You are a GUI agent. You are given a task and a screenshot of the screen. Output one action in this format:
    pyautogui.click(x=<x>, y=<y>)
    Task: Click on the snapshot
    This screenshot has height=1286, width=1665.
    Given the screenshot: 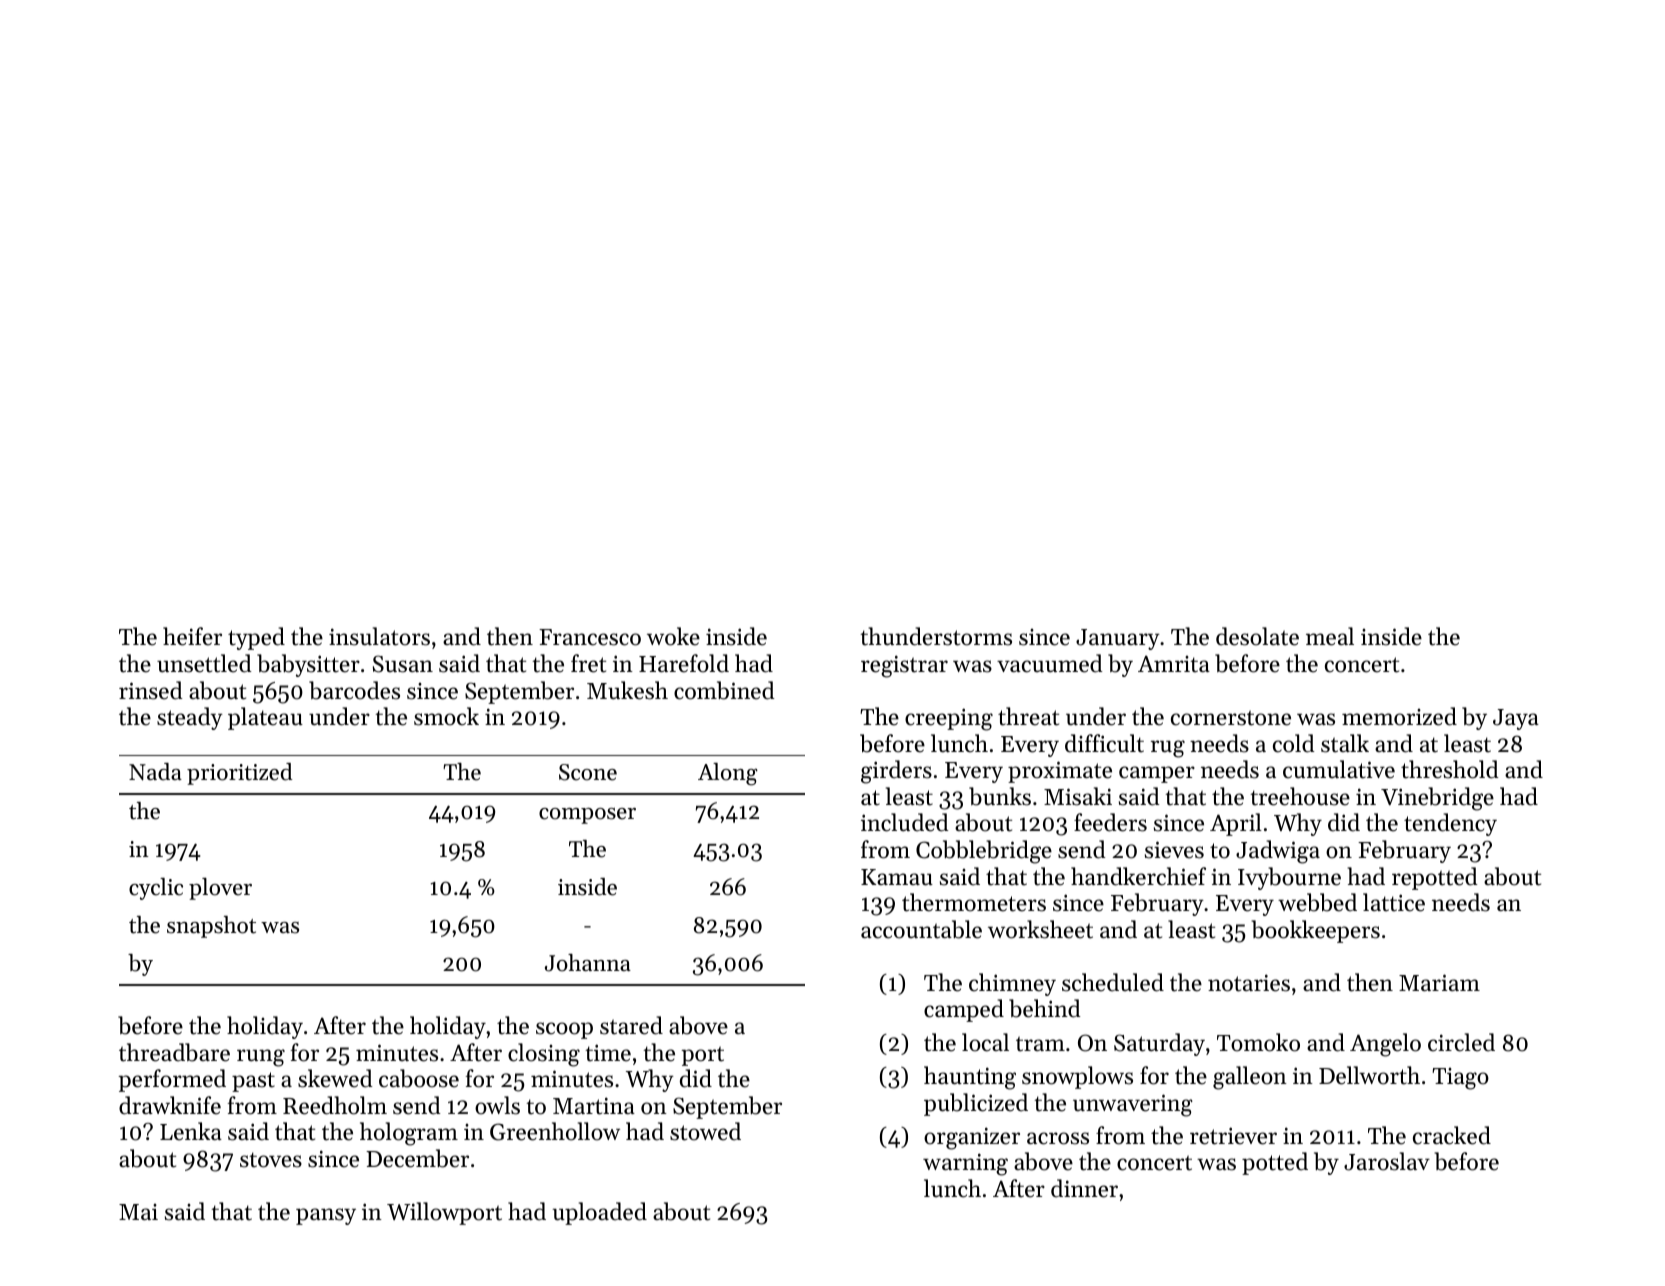 What is the action you would take?
    pyautogui.click(x=211, y=927)
